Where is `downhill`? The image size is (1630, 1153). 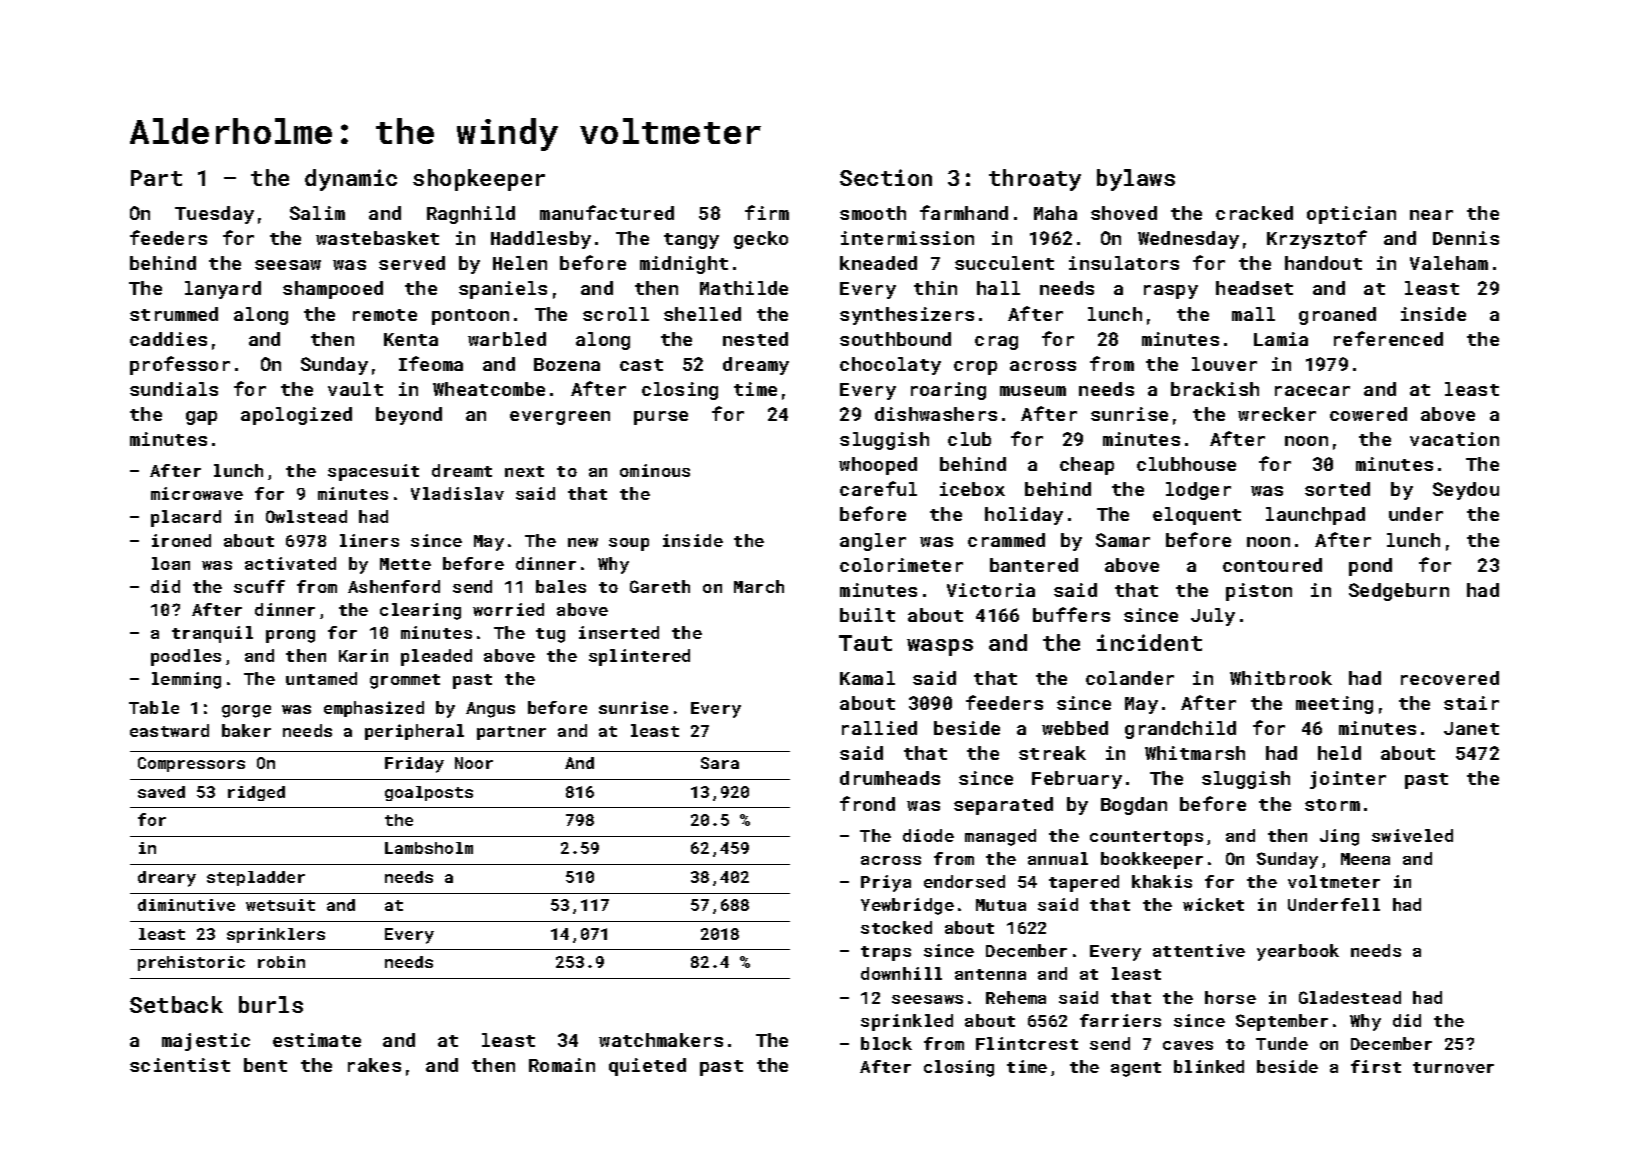
downhill is located at coordinates (901, 973).
